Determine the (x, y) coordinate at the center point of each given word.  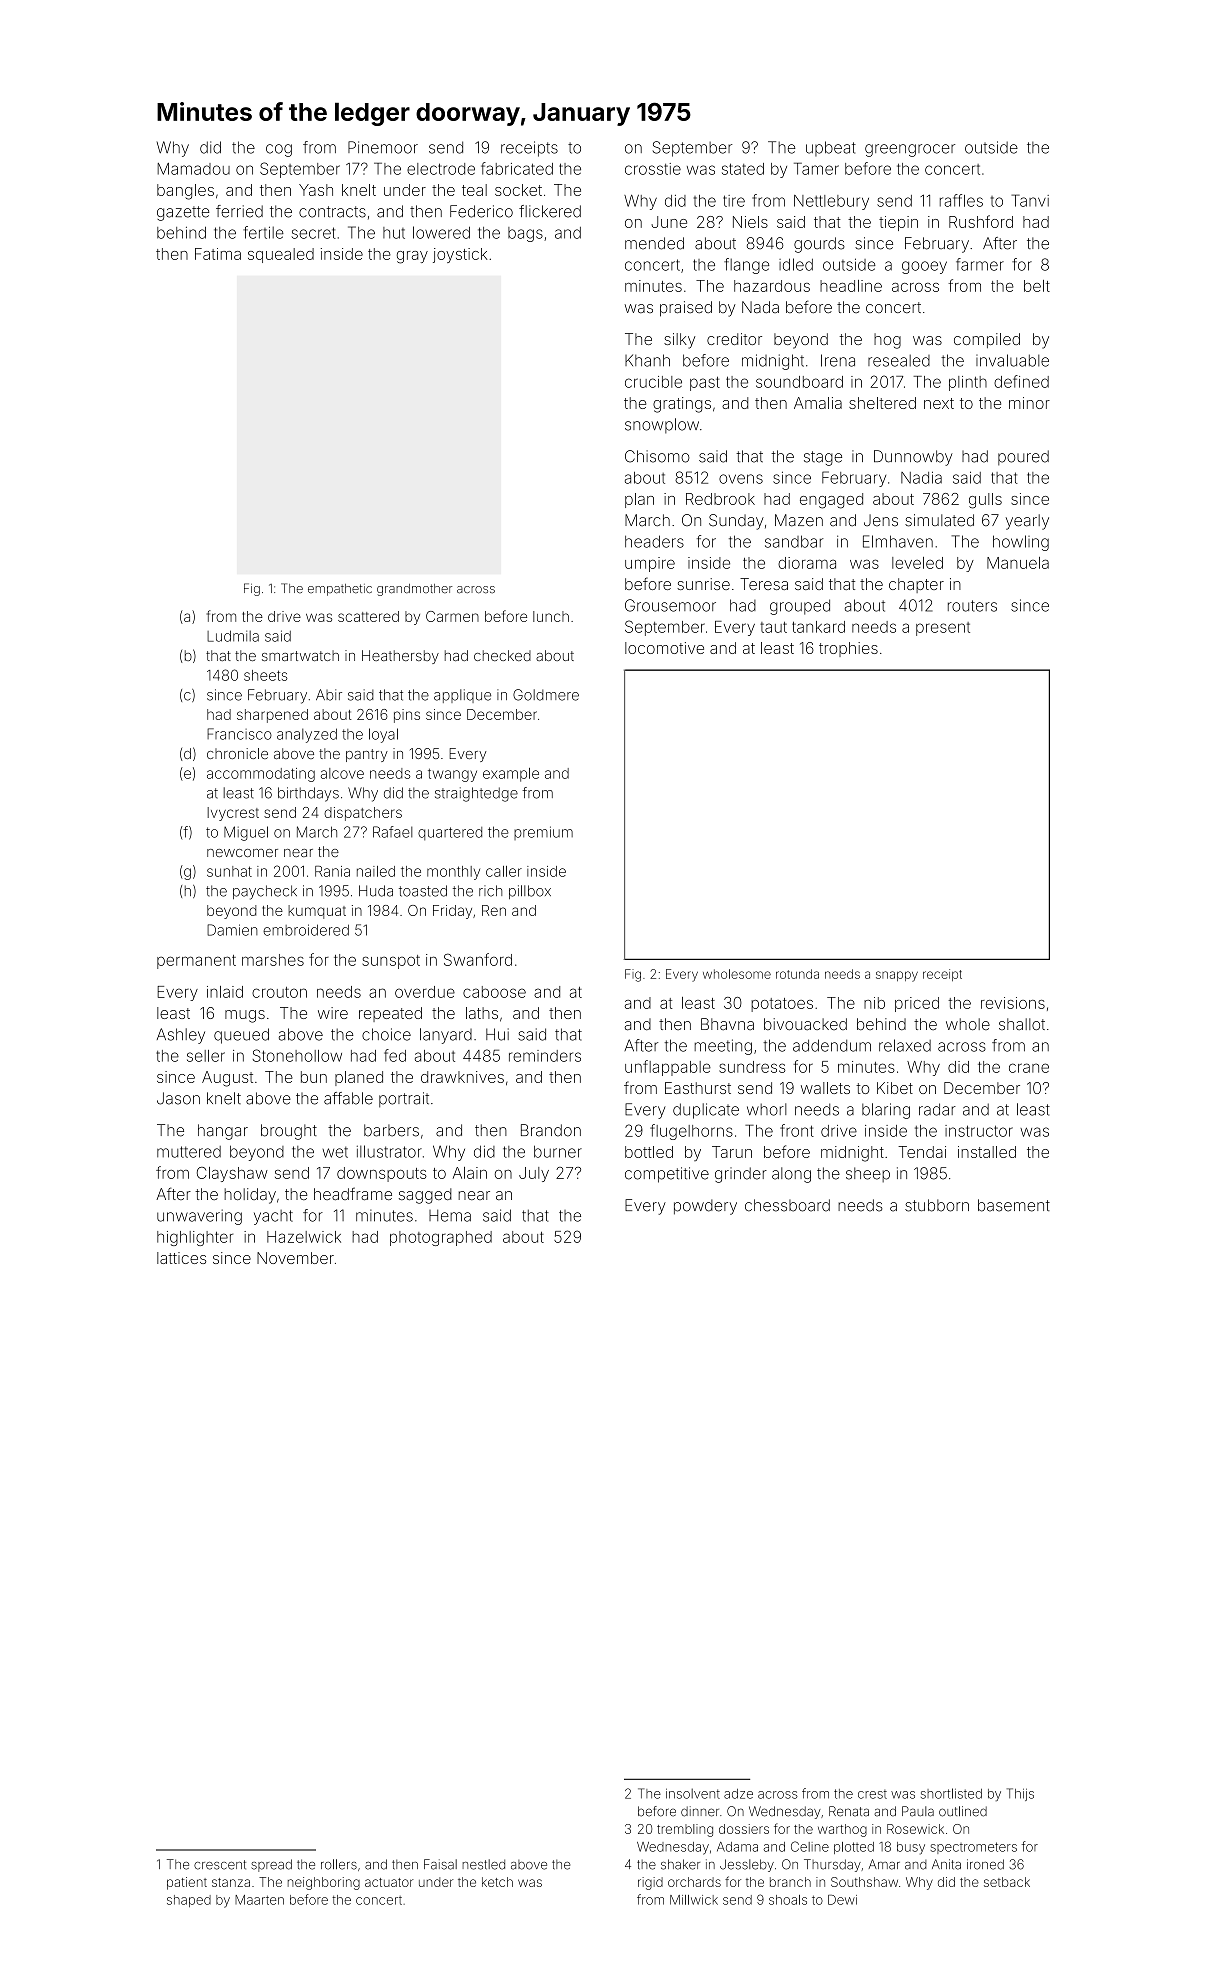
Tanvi (1030, 200)
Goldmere (546, 695)
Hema (450, 1215)
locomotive (664, 648)
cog (279, 150)
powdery (705, 1207)
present (943, 629)
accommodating (261, 775)
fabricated (517, 168)
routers (972, 606)
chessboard (787, 1205)
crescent (220, 1865)
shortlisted (951, 1793)
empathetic (340, 590)
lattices (181, 1258)
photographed (441, 1238)
